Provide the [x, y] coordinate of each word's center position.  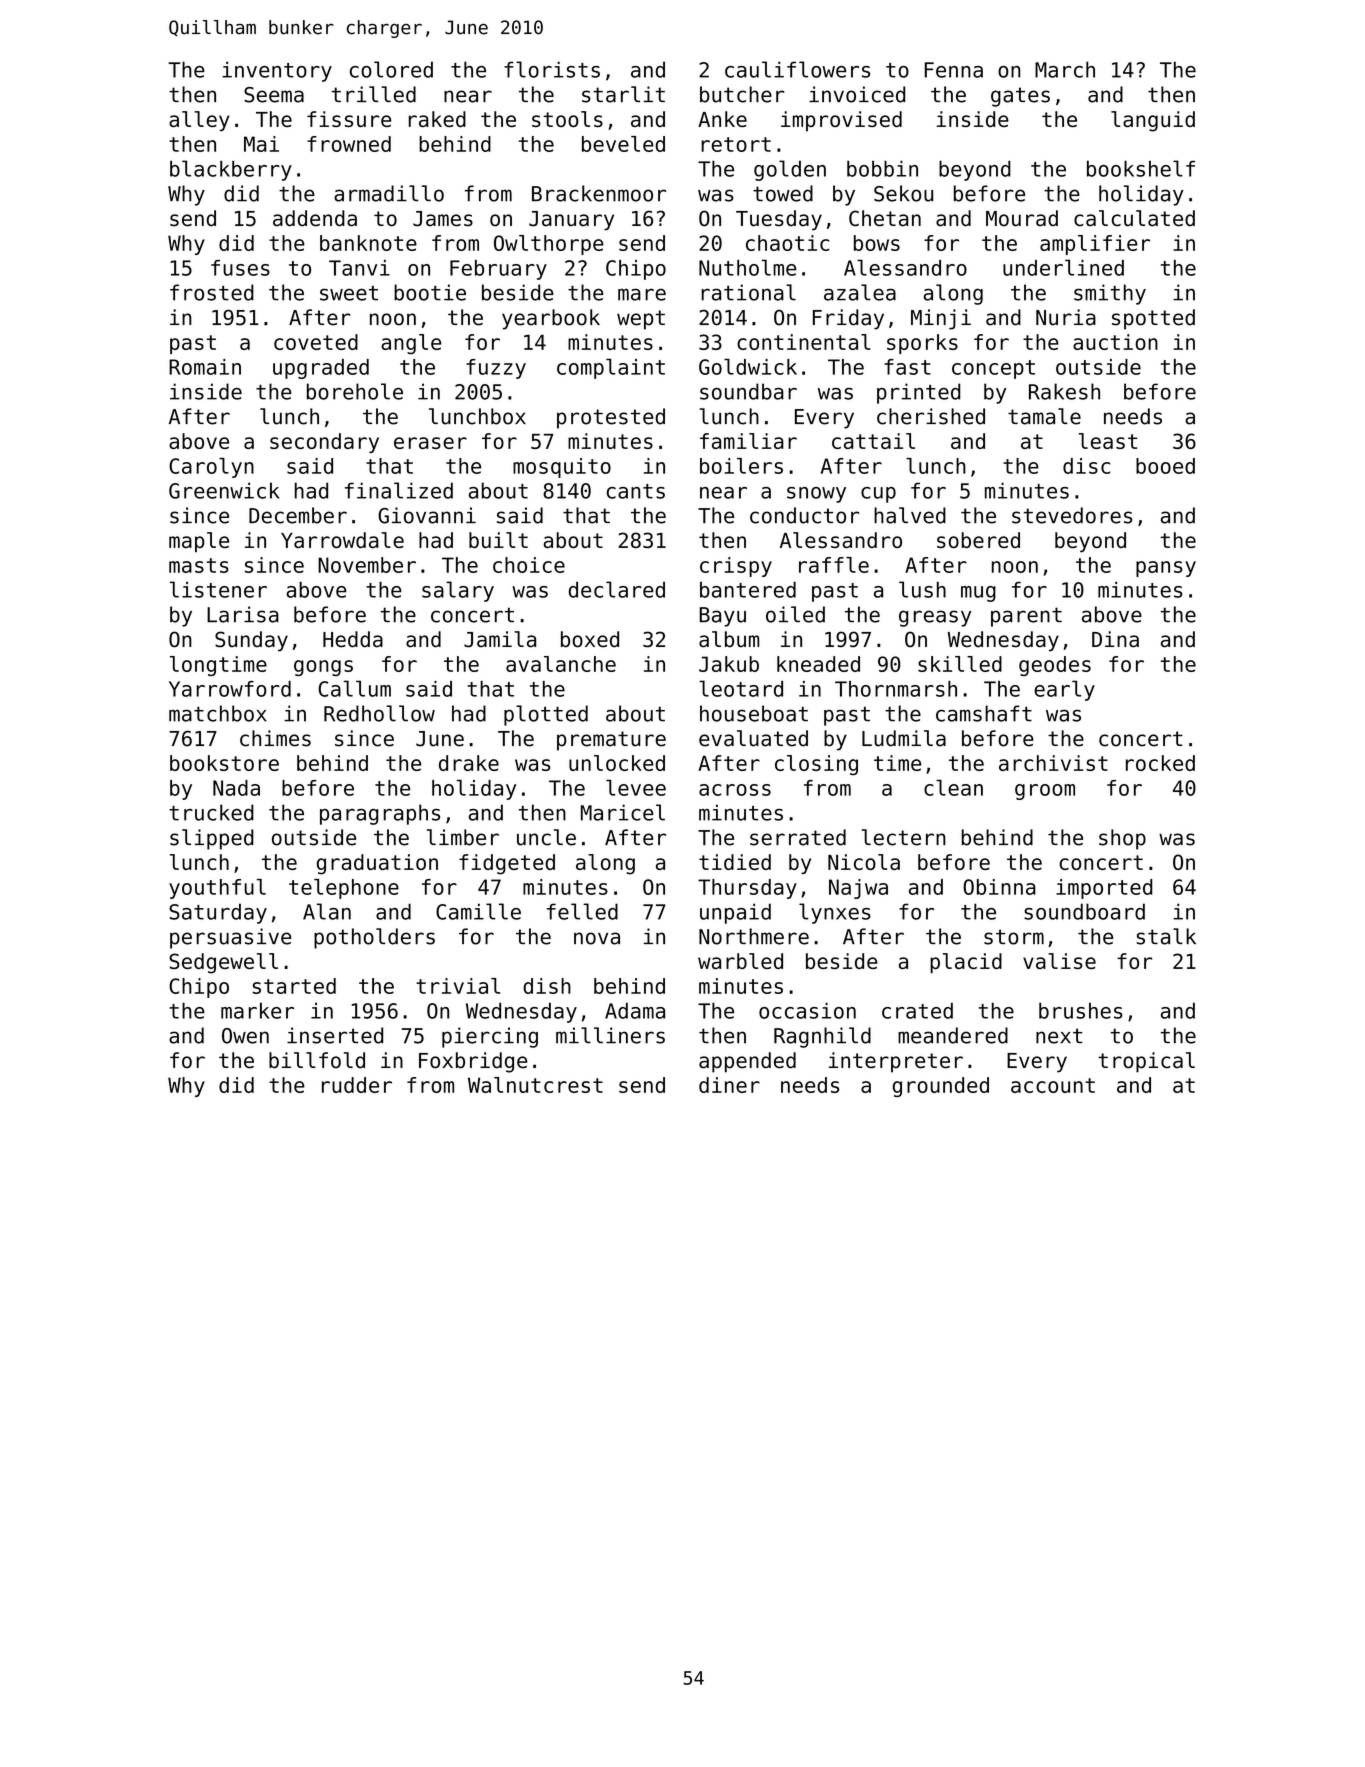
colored [391, 69]
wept [641, 320]
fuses [240, 268]
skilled [960, 664]
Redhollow [379, 713]
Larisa [243, 614]
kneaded [818, 664]
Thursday [747, 889]
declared [617, 589]
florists [552, 69]
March [1065, 69]
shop [1122, 839]
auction [1115, 342]
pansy [1166, 569]
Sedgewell [223, 963]
